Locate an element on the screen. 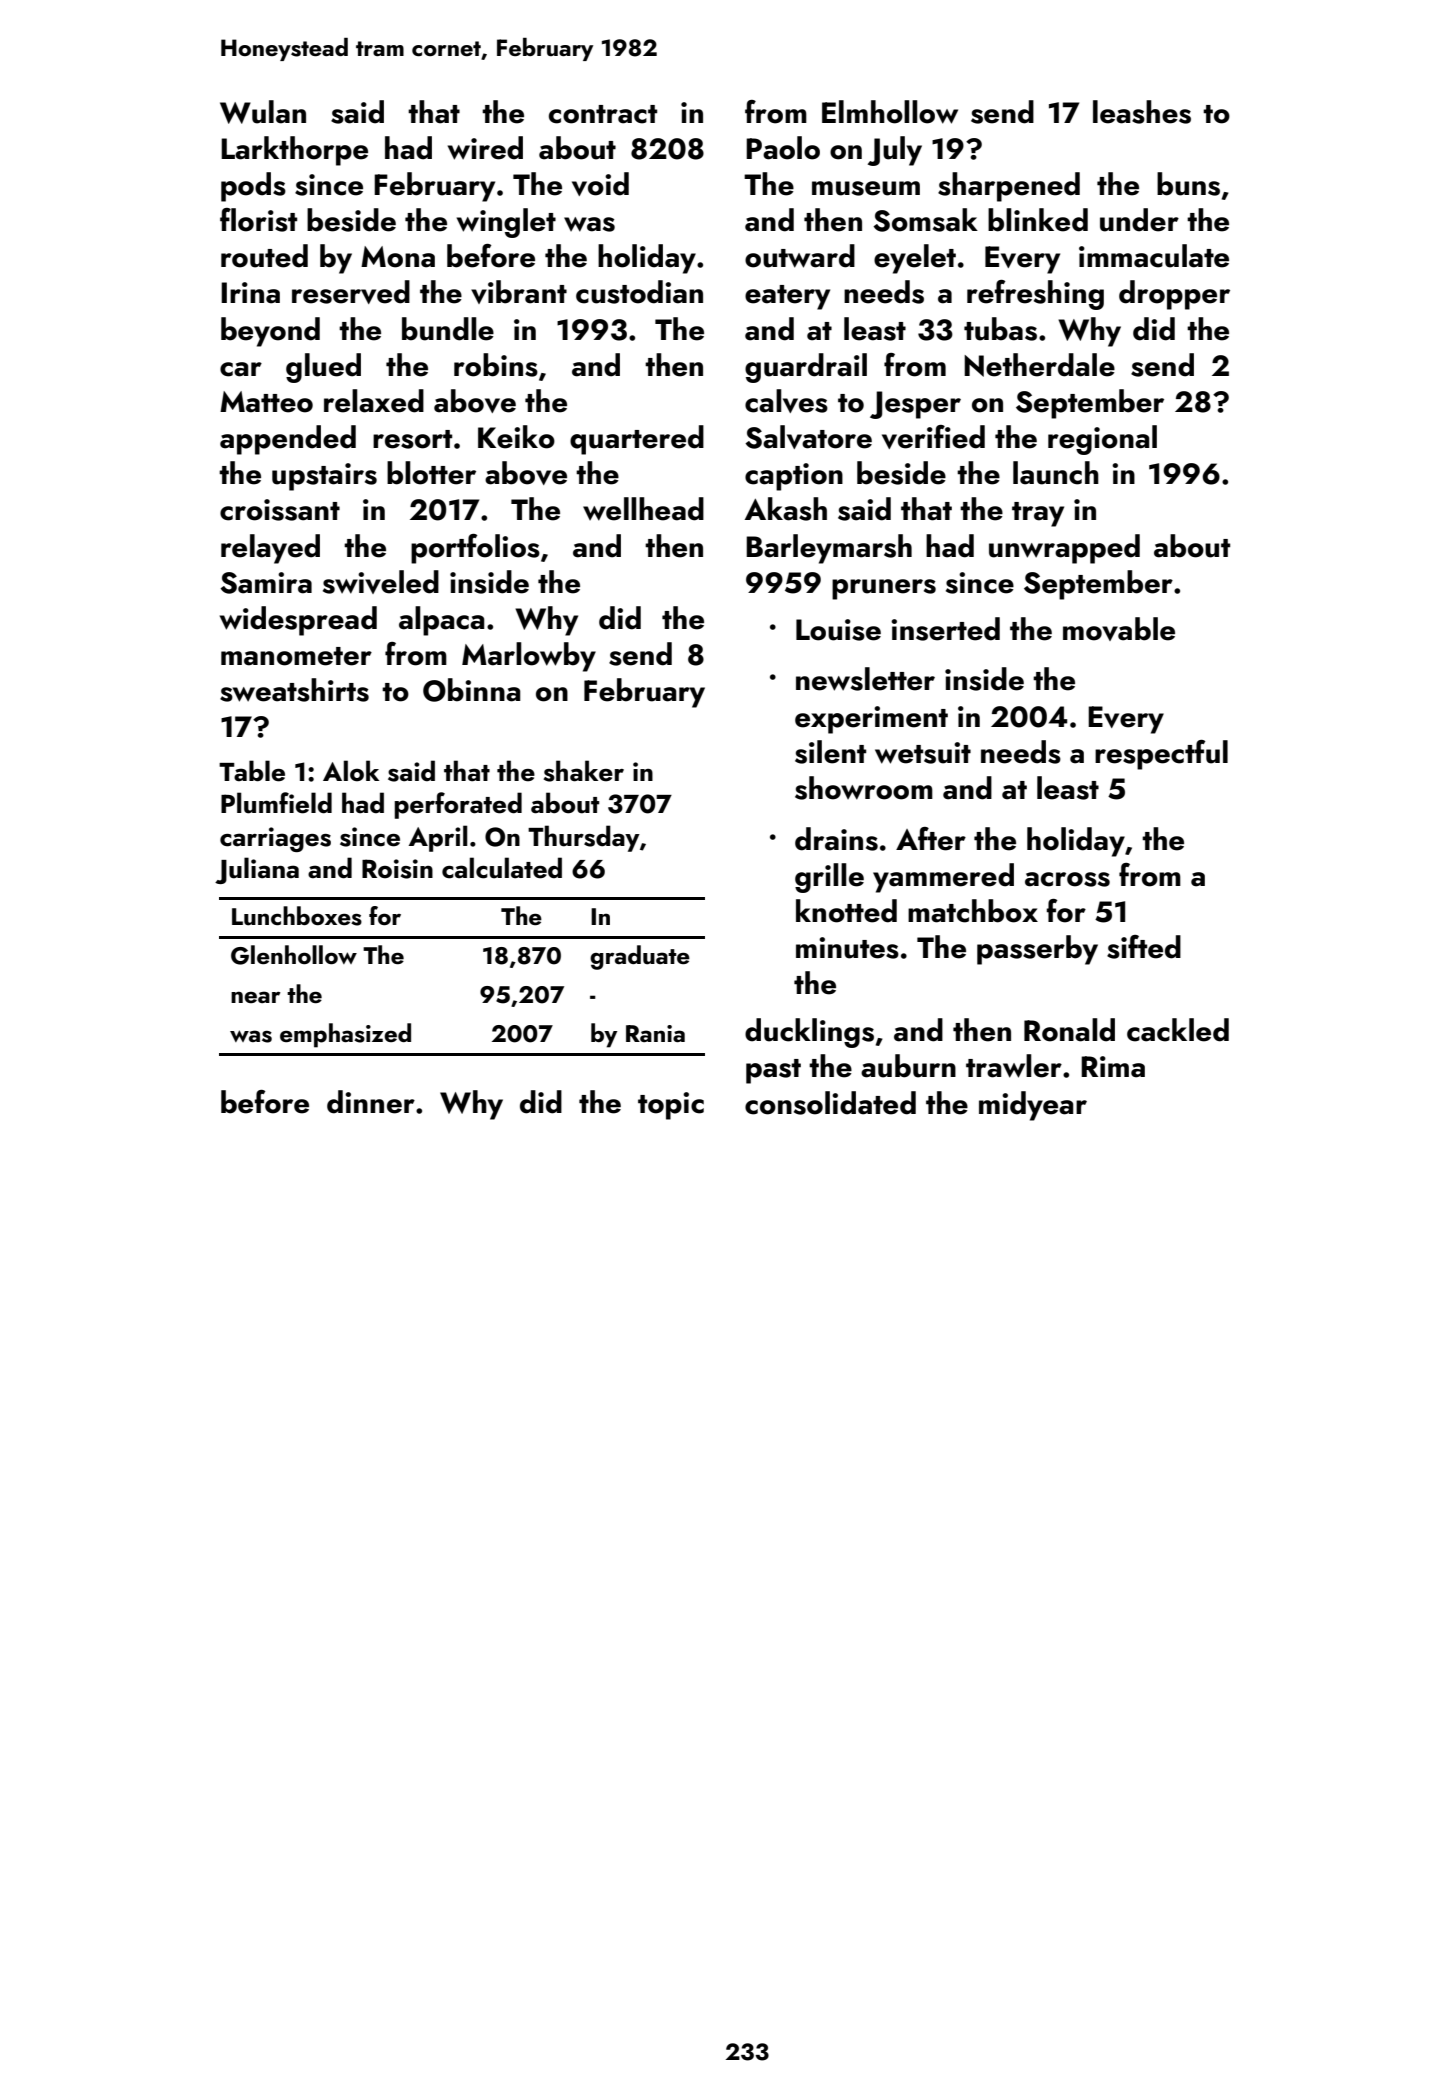 The width and height of the screenshot is (1450, 2100). Elmhollow is located at coordinates (890, 112).
